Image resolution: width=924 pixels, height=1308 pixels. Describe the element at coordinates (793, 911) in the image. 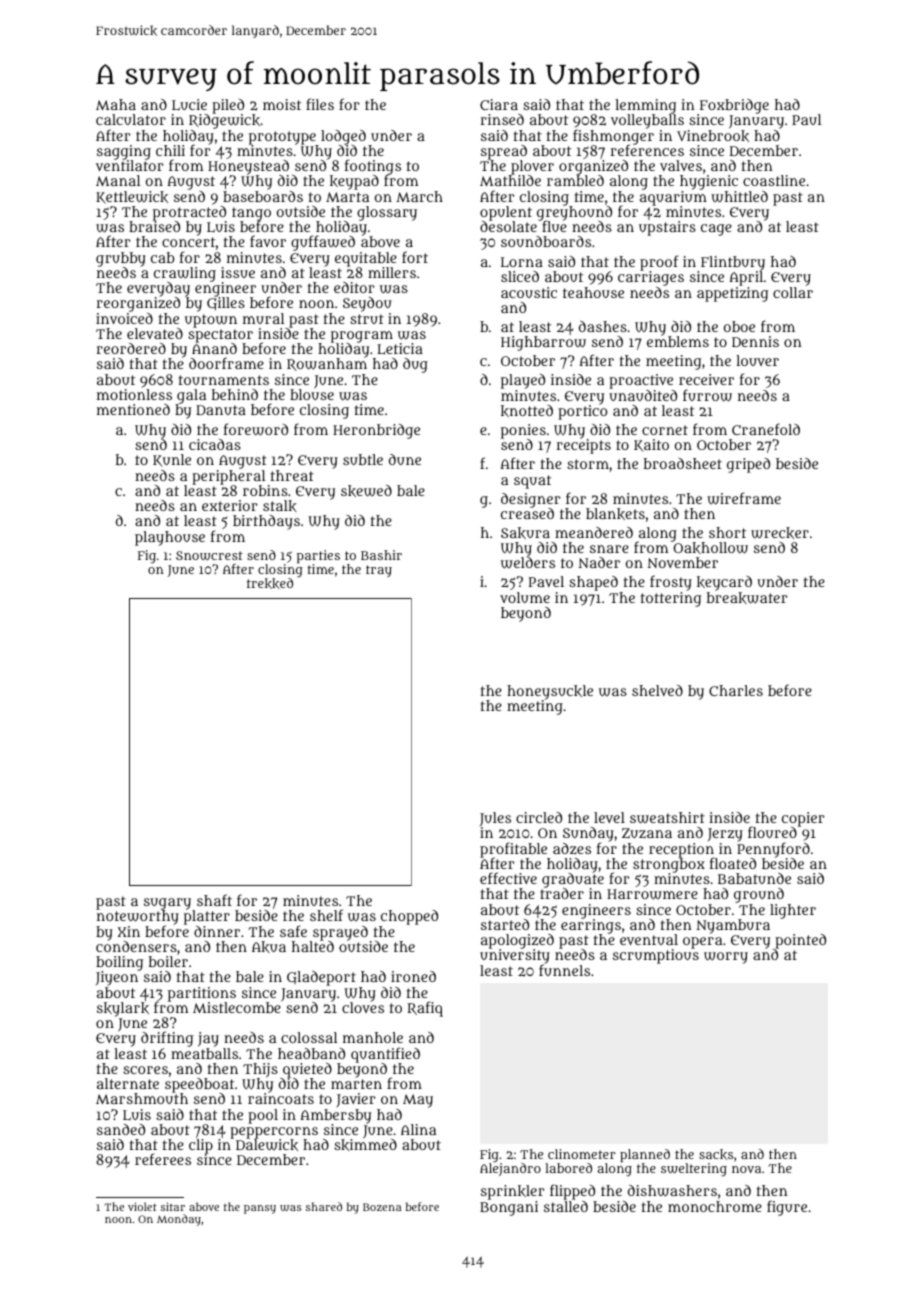

I see `lighter` at that location.
